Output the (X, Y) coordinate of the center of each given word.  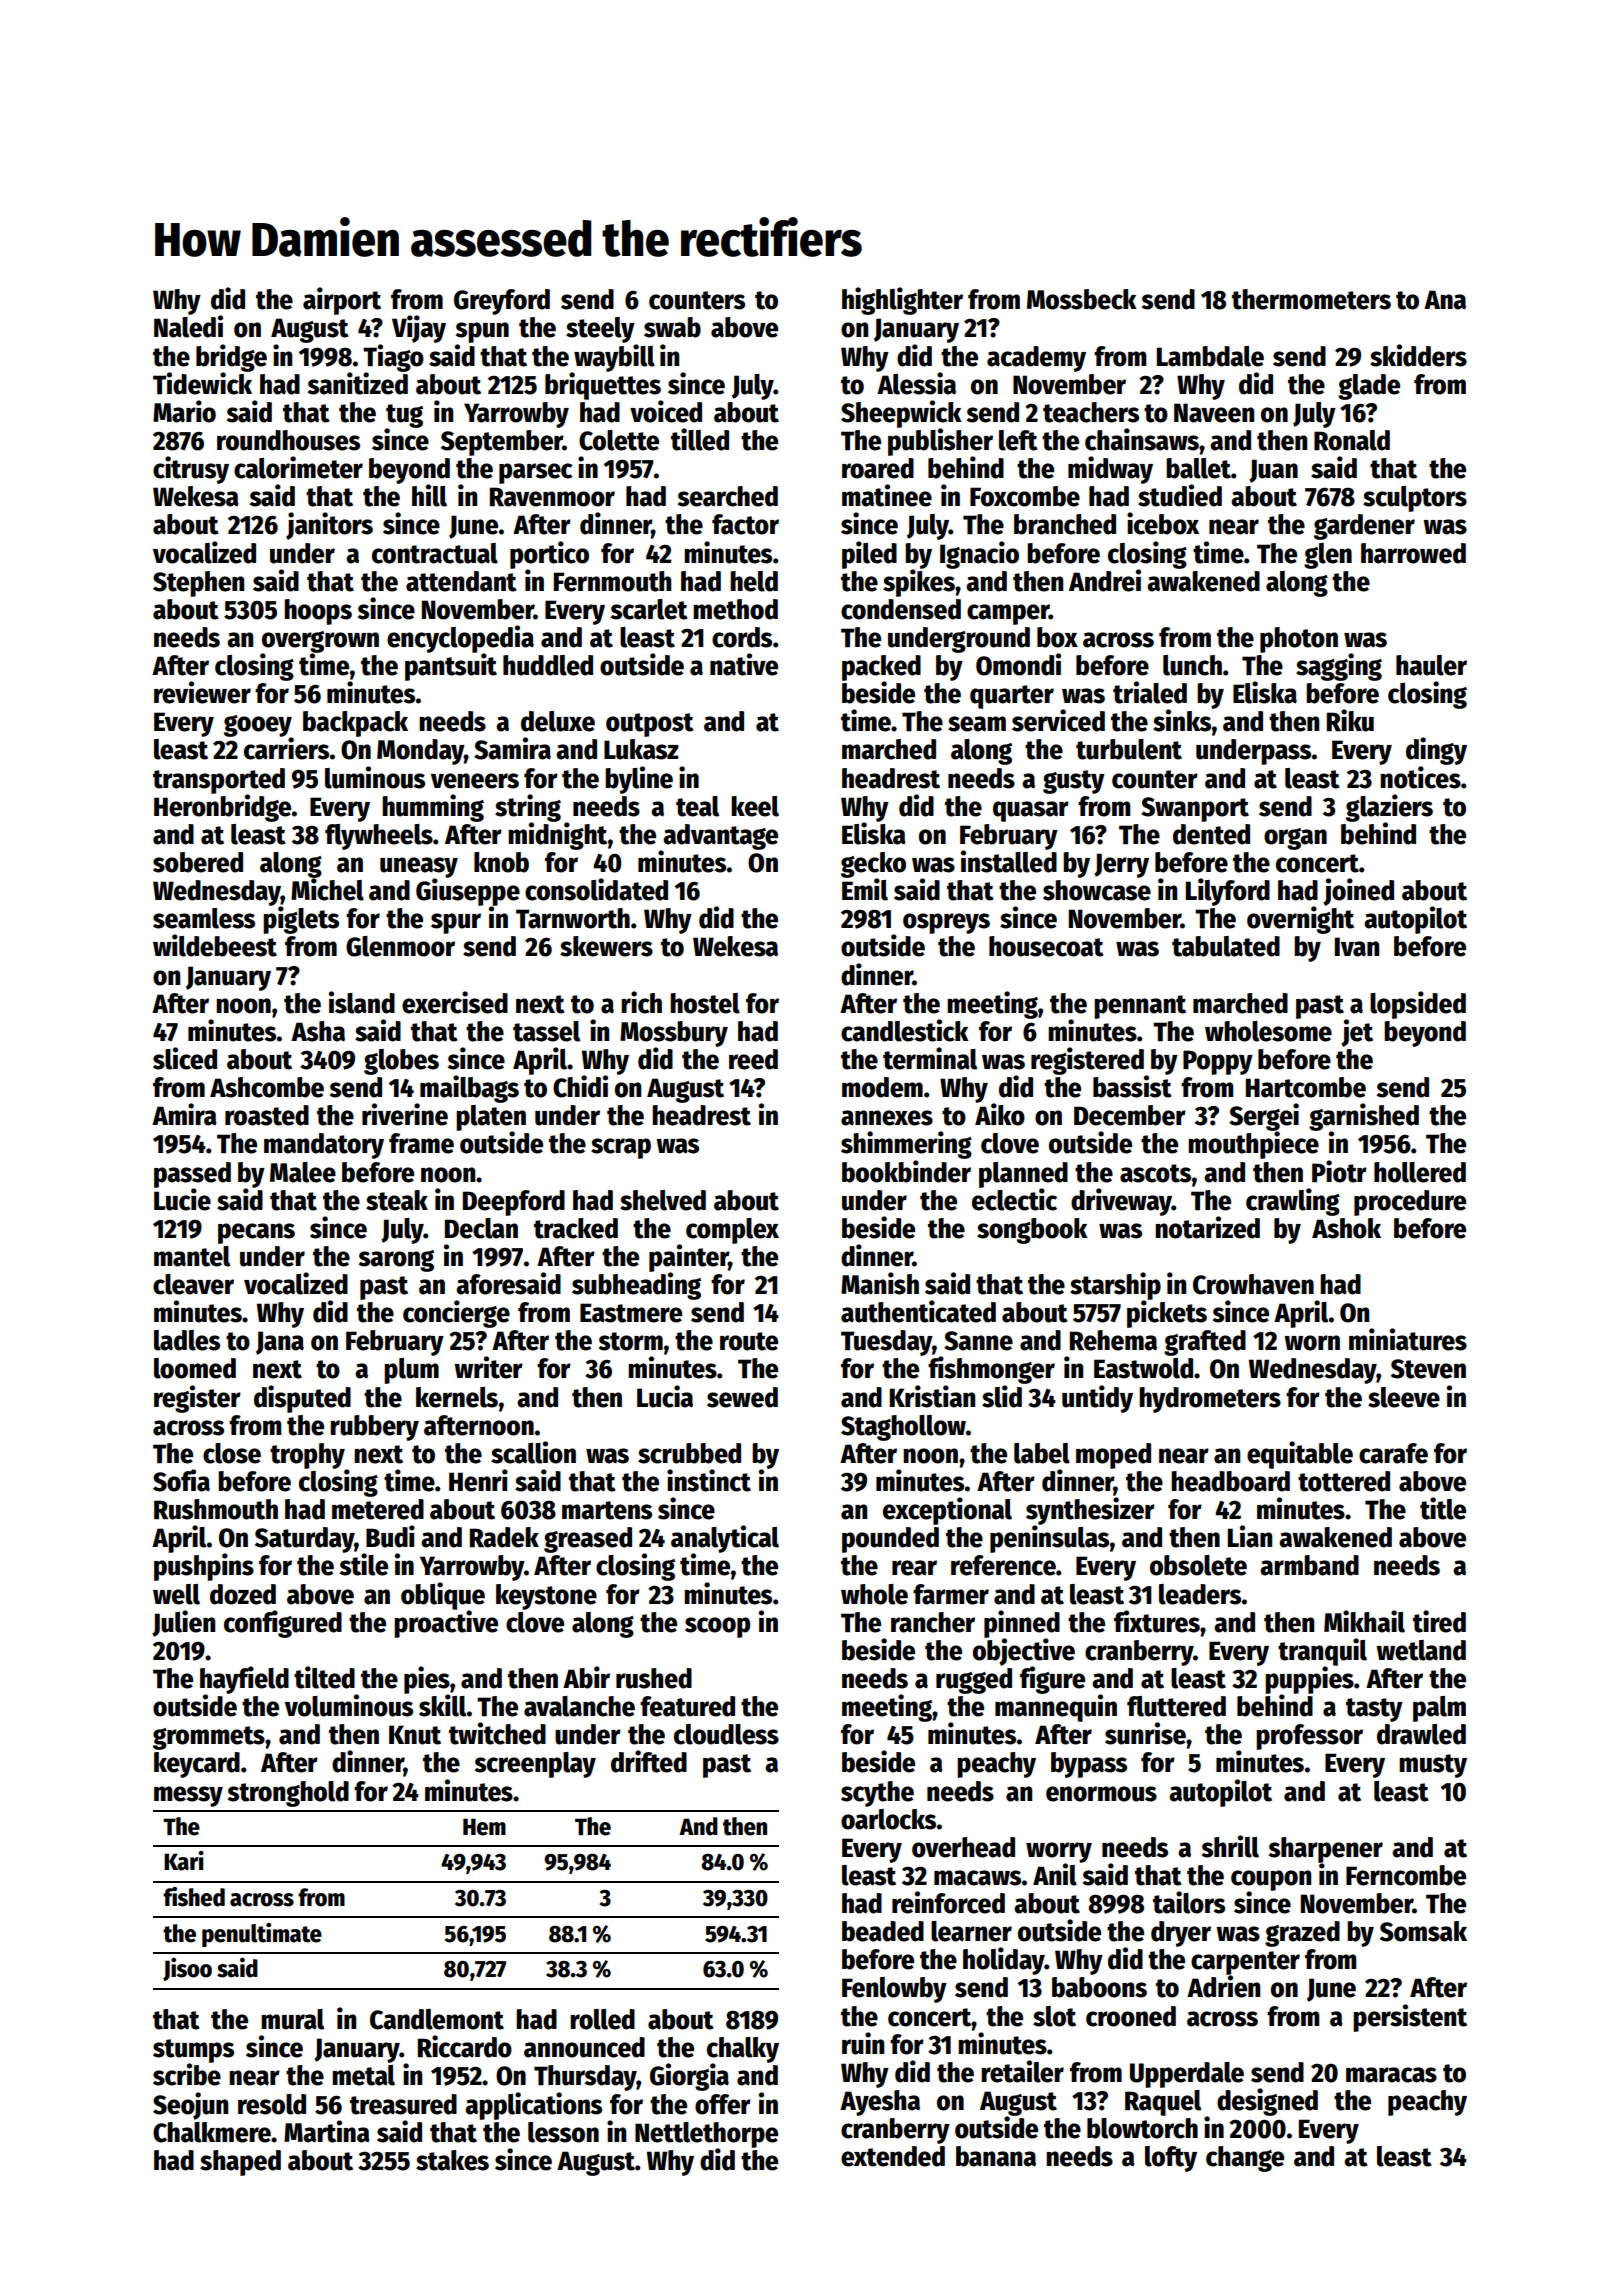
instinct (709, 1480)
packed (881, 668)
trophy (307, 1456)
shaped (240, 2163)
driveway (1121, 1202)
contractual (435, 553)
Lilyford (1228, 892)
